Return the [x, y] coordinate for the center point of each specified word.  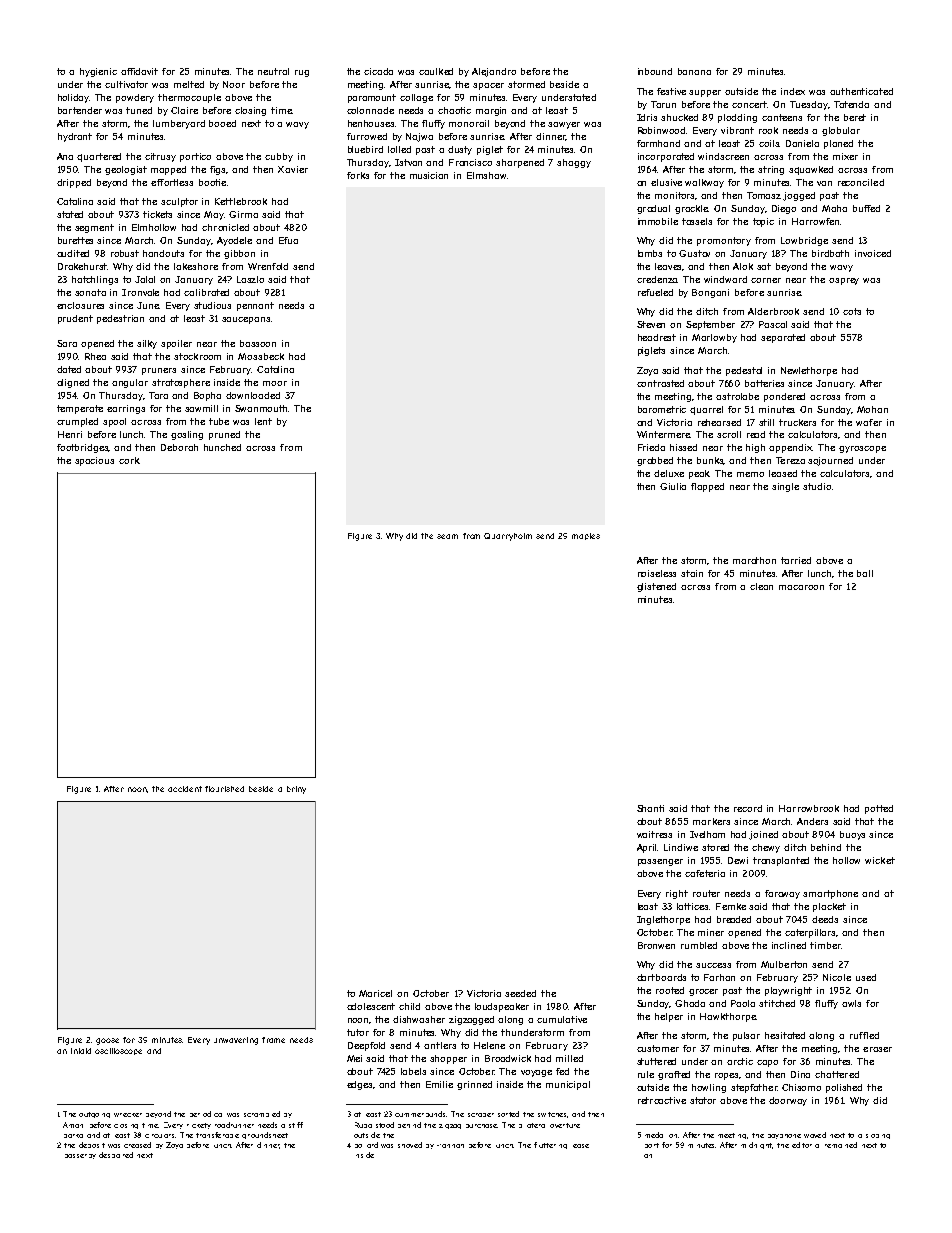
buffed [866, 208]
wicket [880, 860]
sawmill [201, 408]
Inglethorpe [663, 920]
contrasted [660, 383]
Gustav [694, 253]
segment [94, 228]
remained [841, 1145]
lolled [399, 149]
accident [185, 789]
